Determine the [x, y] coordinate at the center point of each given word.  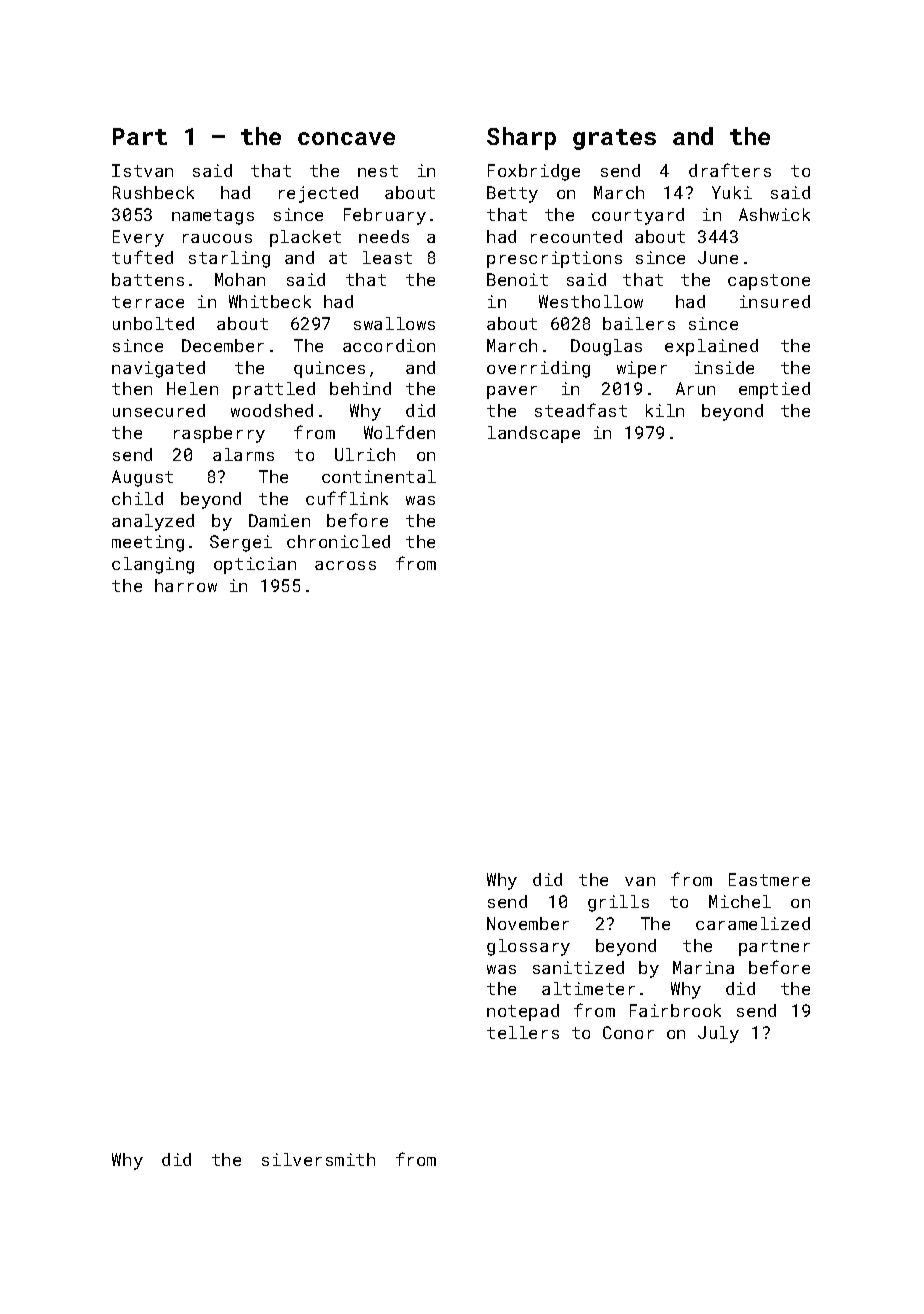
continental [379, 476]
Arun [695, 388]
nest [378, 171]
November [528, 923]
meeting [148, 543]
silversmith [318, 1159]
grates [614, 139]
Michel [740, 901]
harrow [186, 585]
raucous [217, 238]
